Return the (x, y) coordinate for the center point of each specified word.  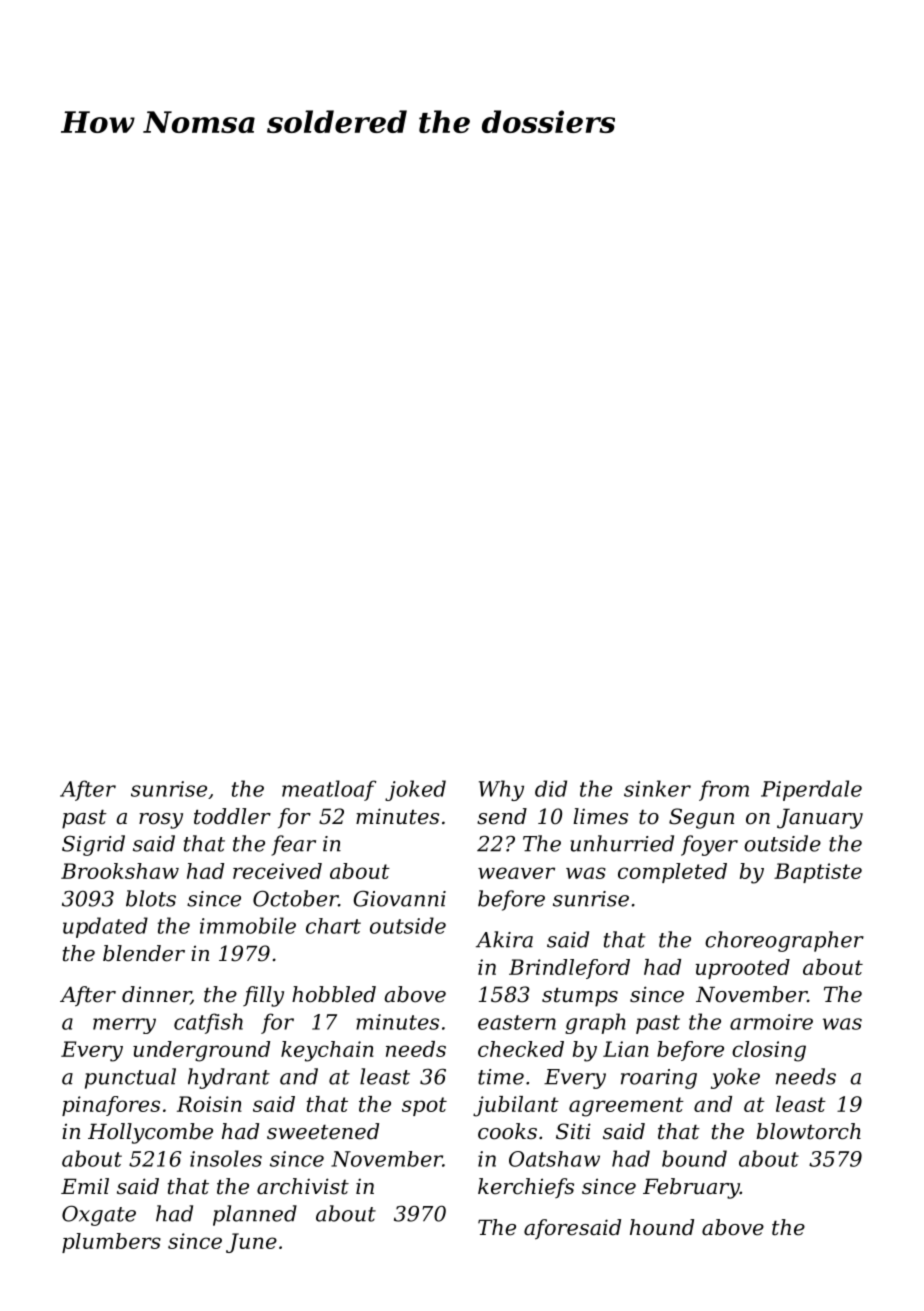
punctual (130, 1078)
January (820, 818)
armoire (771, 1022)
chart (333, 926)
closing (769, 1051)
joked (415, 790)
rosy (161, 821)
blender (144, 953)
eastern (517, 1022)
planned (255, 1215)
